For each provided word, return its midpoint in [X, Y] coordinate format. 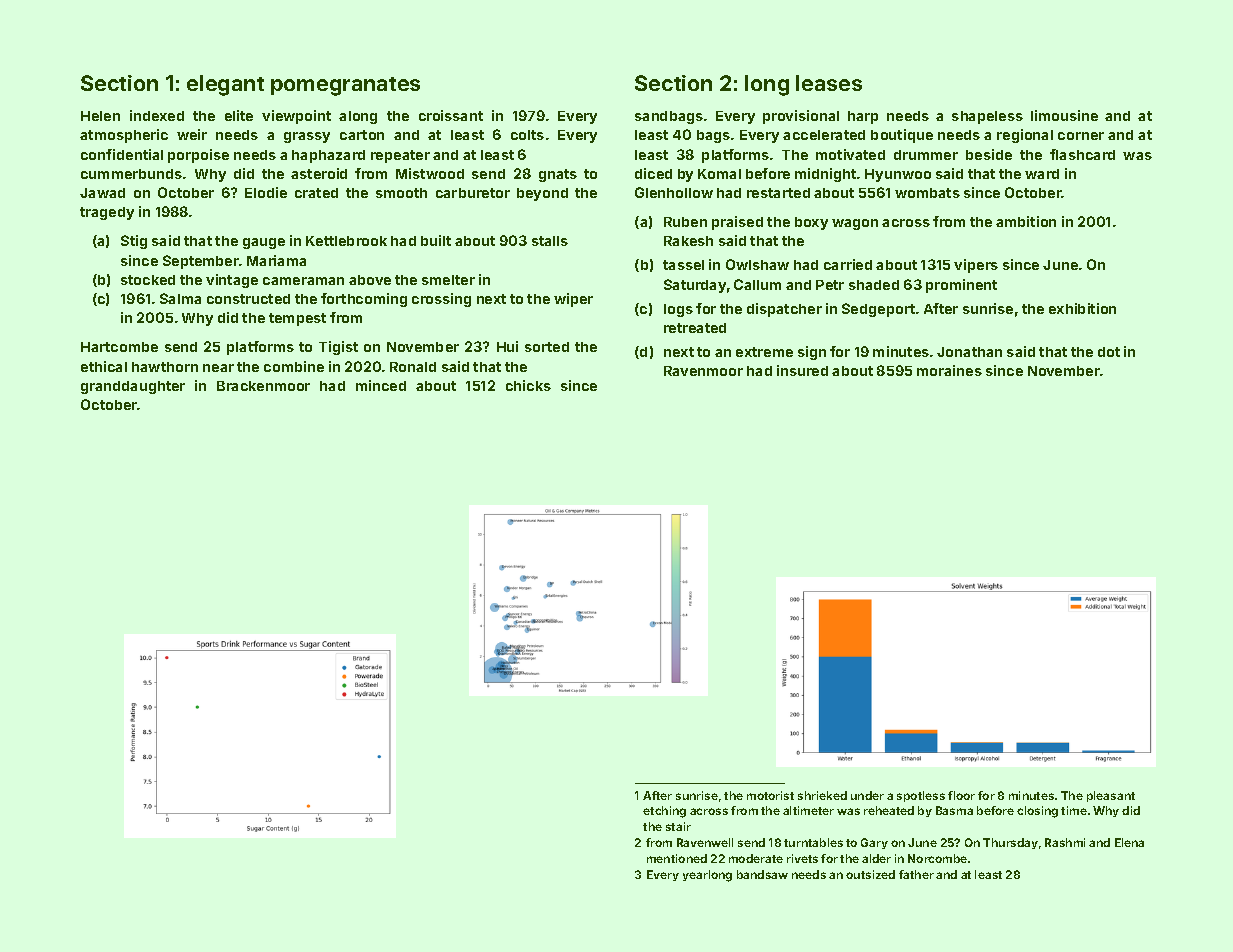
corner [1081, 136]
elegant [225, 85]
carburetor [473, 193]
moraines [949, 370]
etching [664, 812]
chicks [528, 385]
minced [381, 385]
